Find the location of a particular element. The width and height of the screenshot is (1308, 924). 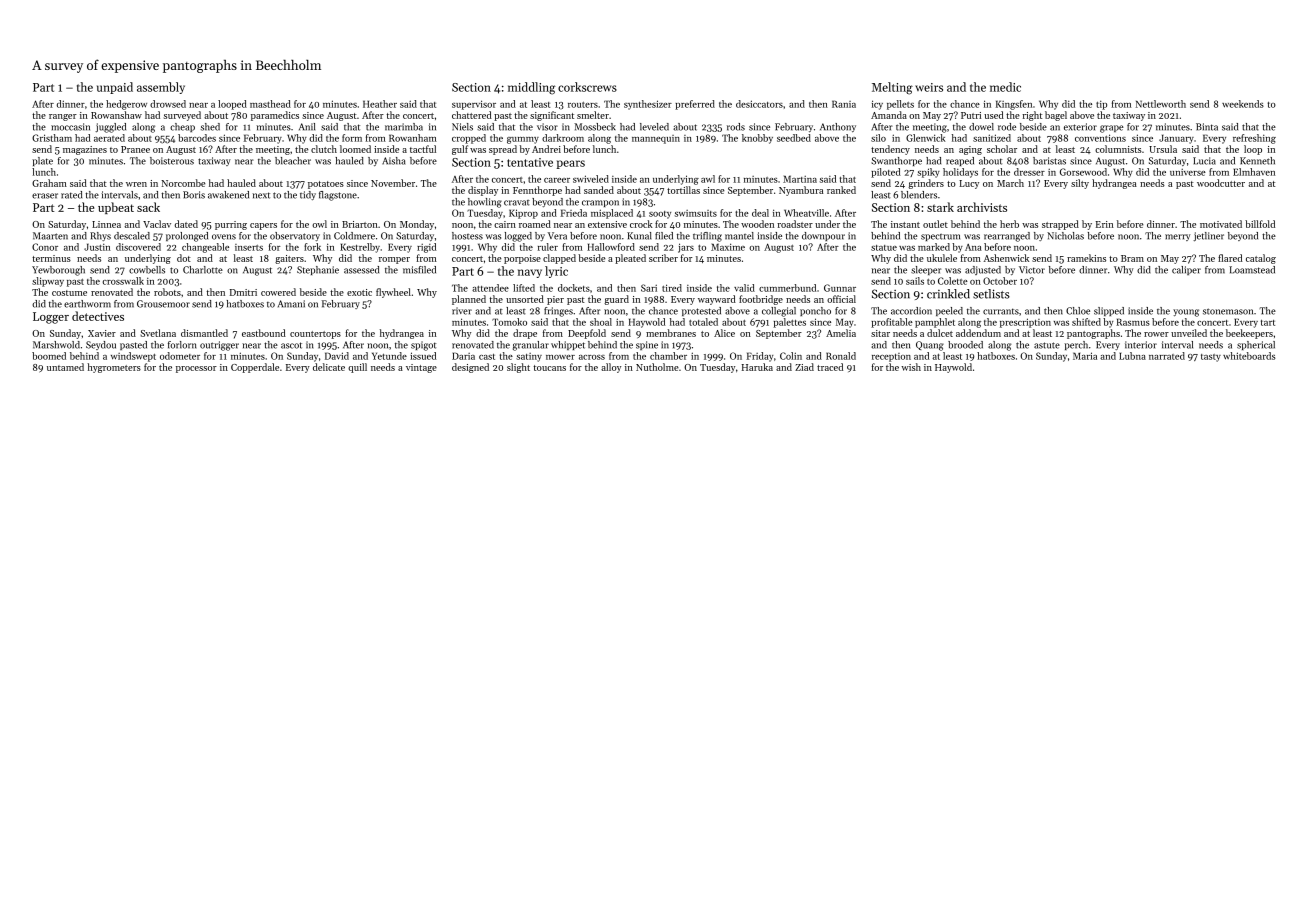

potatoes is located at coordinates (326, 185).
